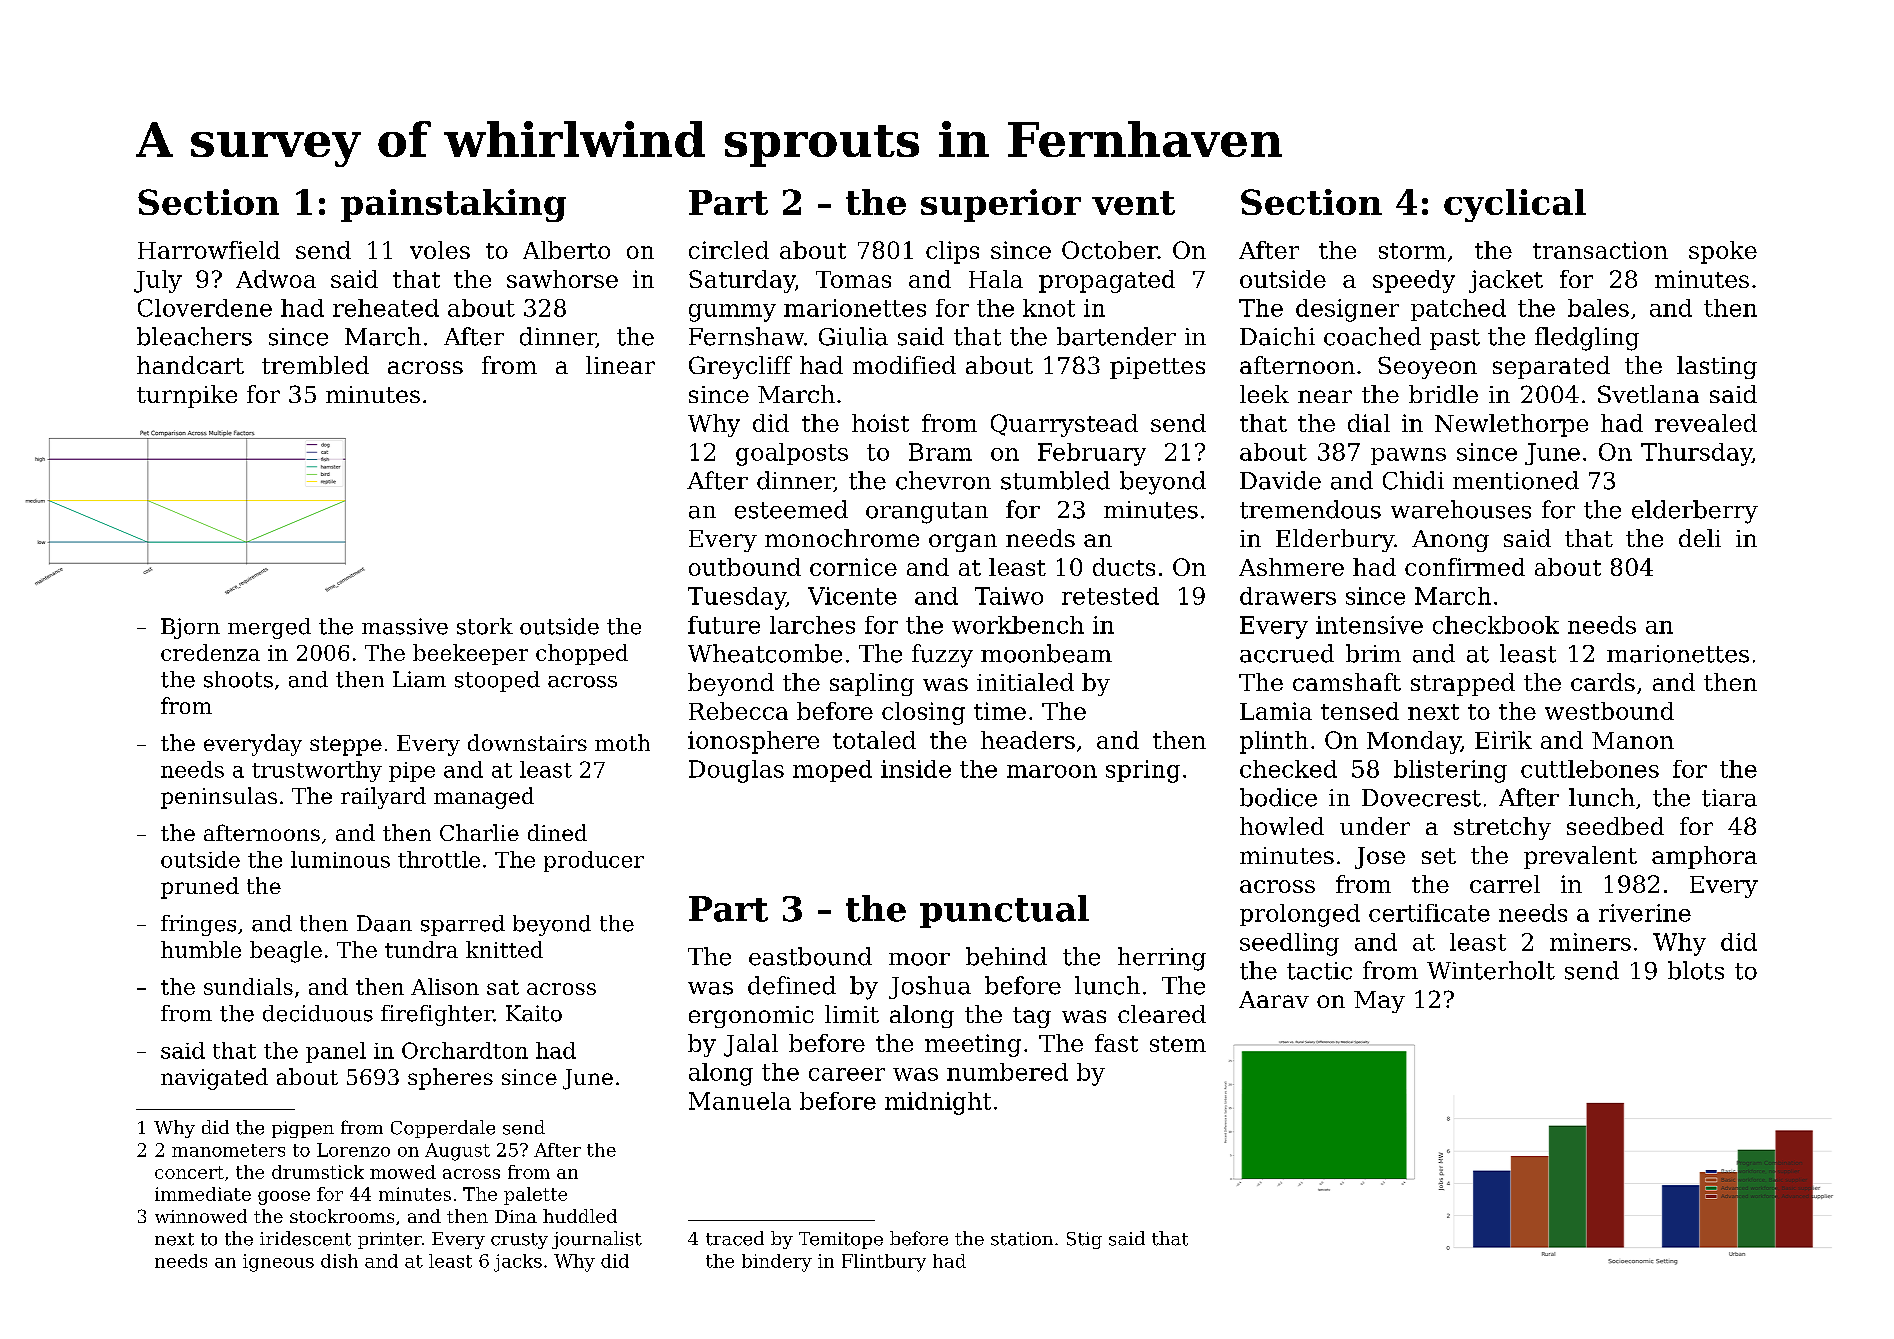 The image size is (1894, 1339). I want to click on bindery, so click(777, 1263).
